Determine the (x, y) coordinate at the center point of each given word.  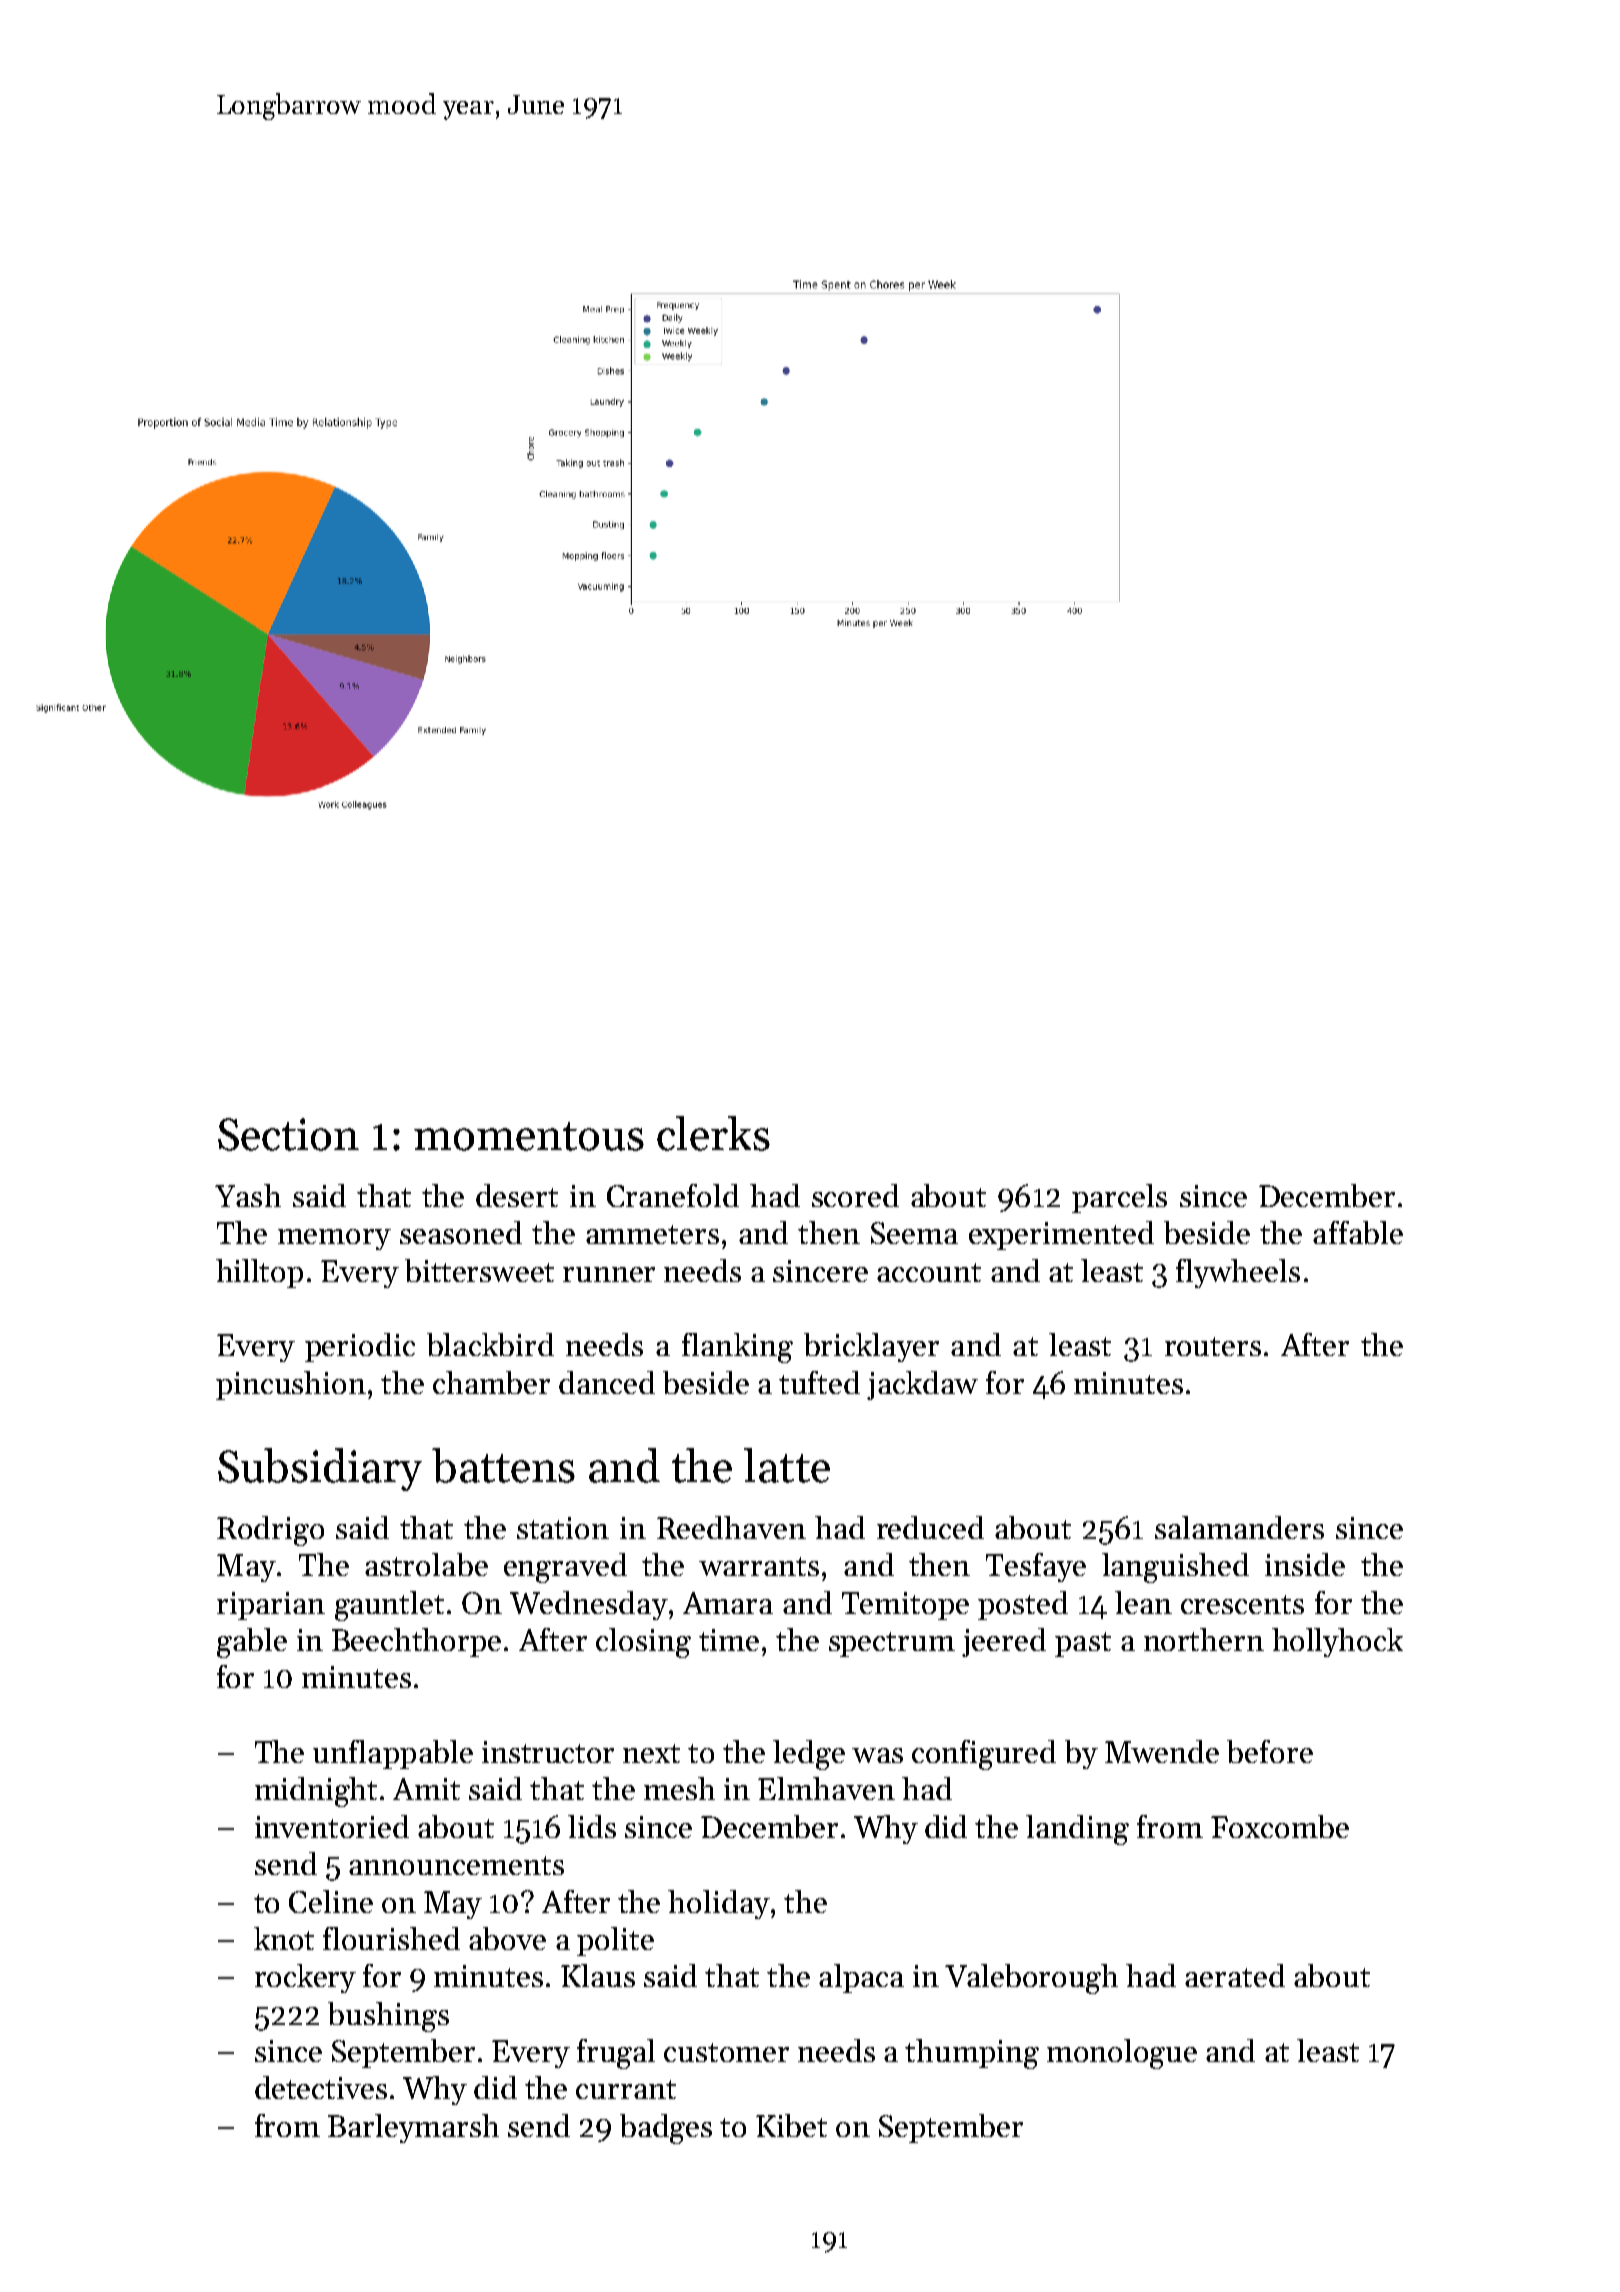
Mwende (1162, 1751)
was (877, 1755)
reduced (930, 1527)
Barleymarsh (413, 2128)
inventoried (332, 1826)
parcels (1119, 1198)
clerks (713, 1133)
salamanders (1239, 1527)
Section (288, 1134)
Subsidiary (320, 1469)
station (563, 1528)
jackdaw (922, 1385)
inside (1305, 1564)
